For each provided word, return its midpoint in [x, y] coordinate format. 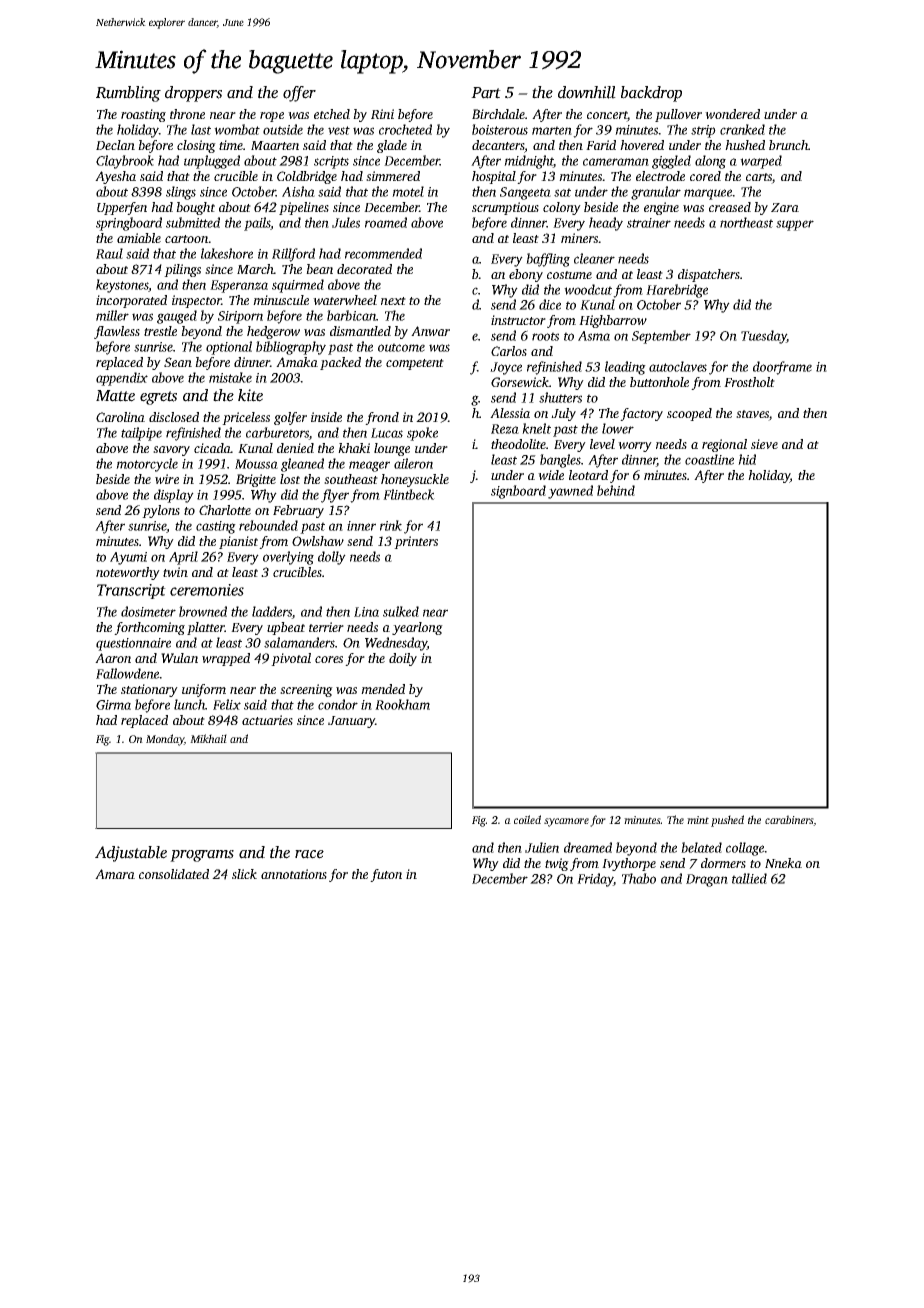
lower [618, 428]
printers [416, 542]
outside [283, 129]
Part [486, 93]
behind [616, 490]
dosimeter [148, 611]
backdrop [651, 94]
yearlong [417, 628]
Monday [165, 740]
